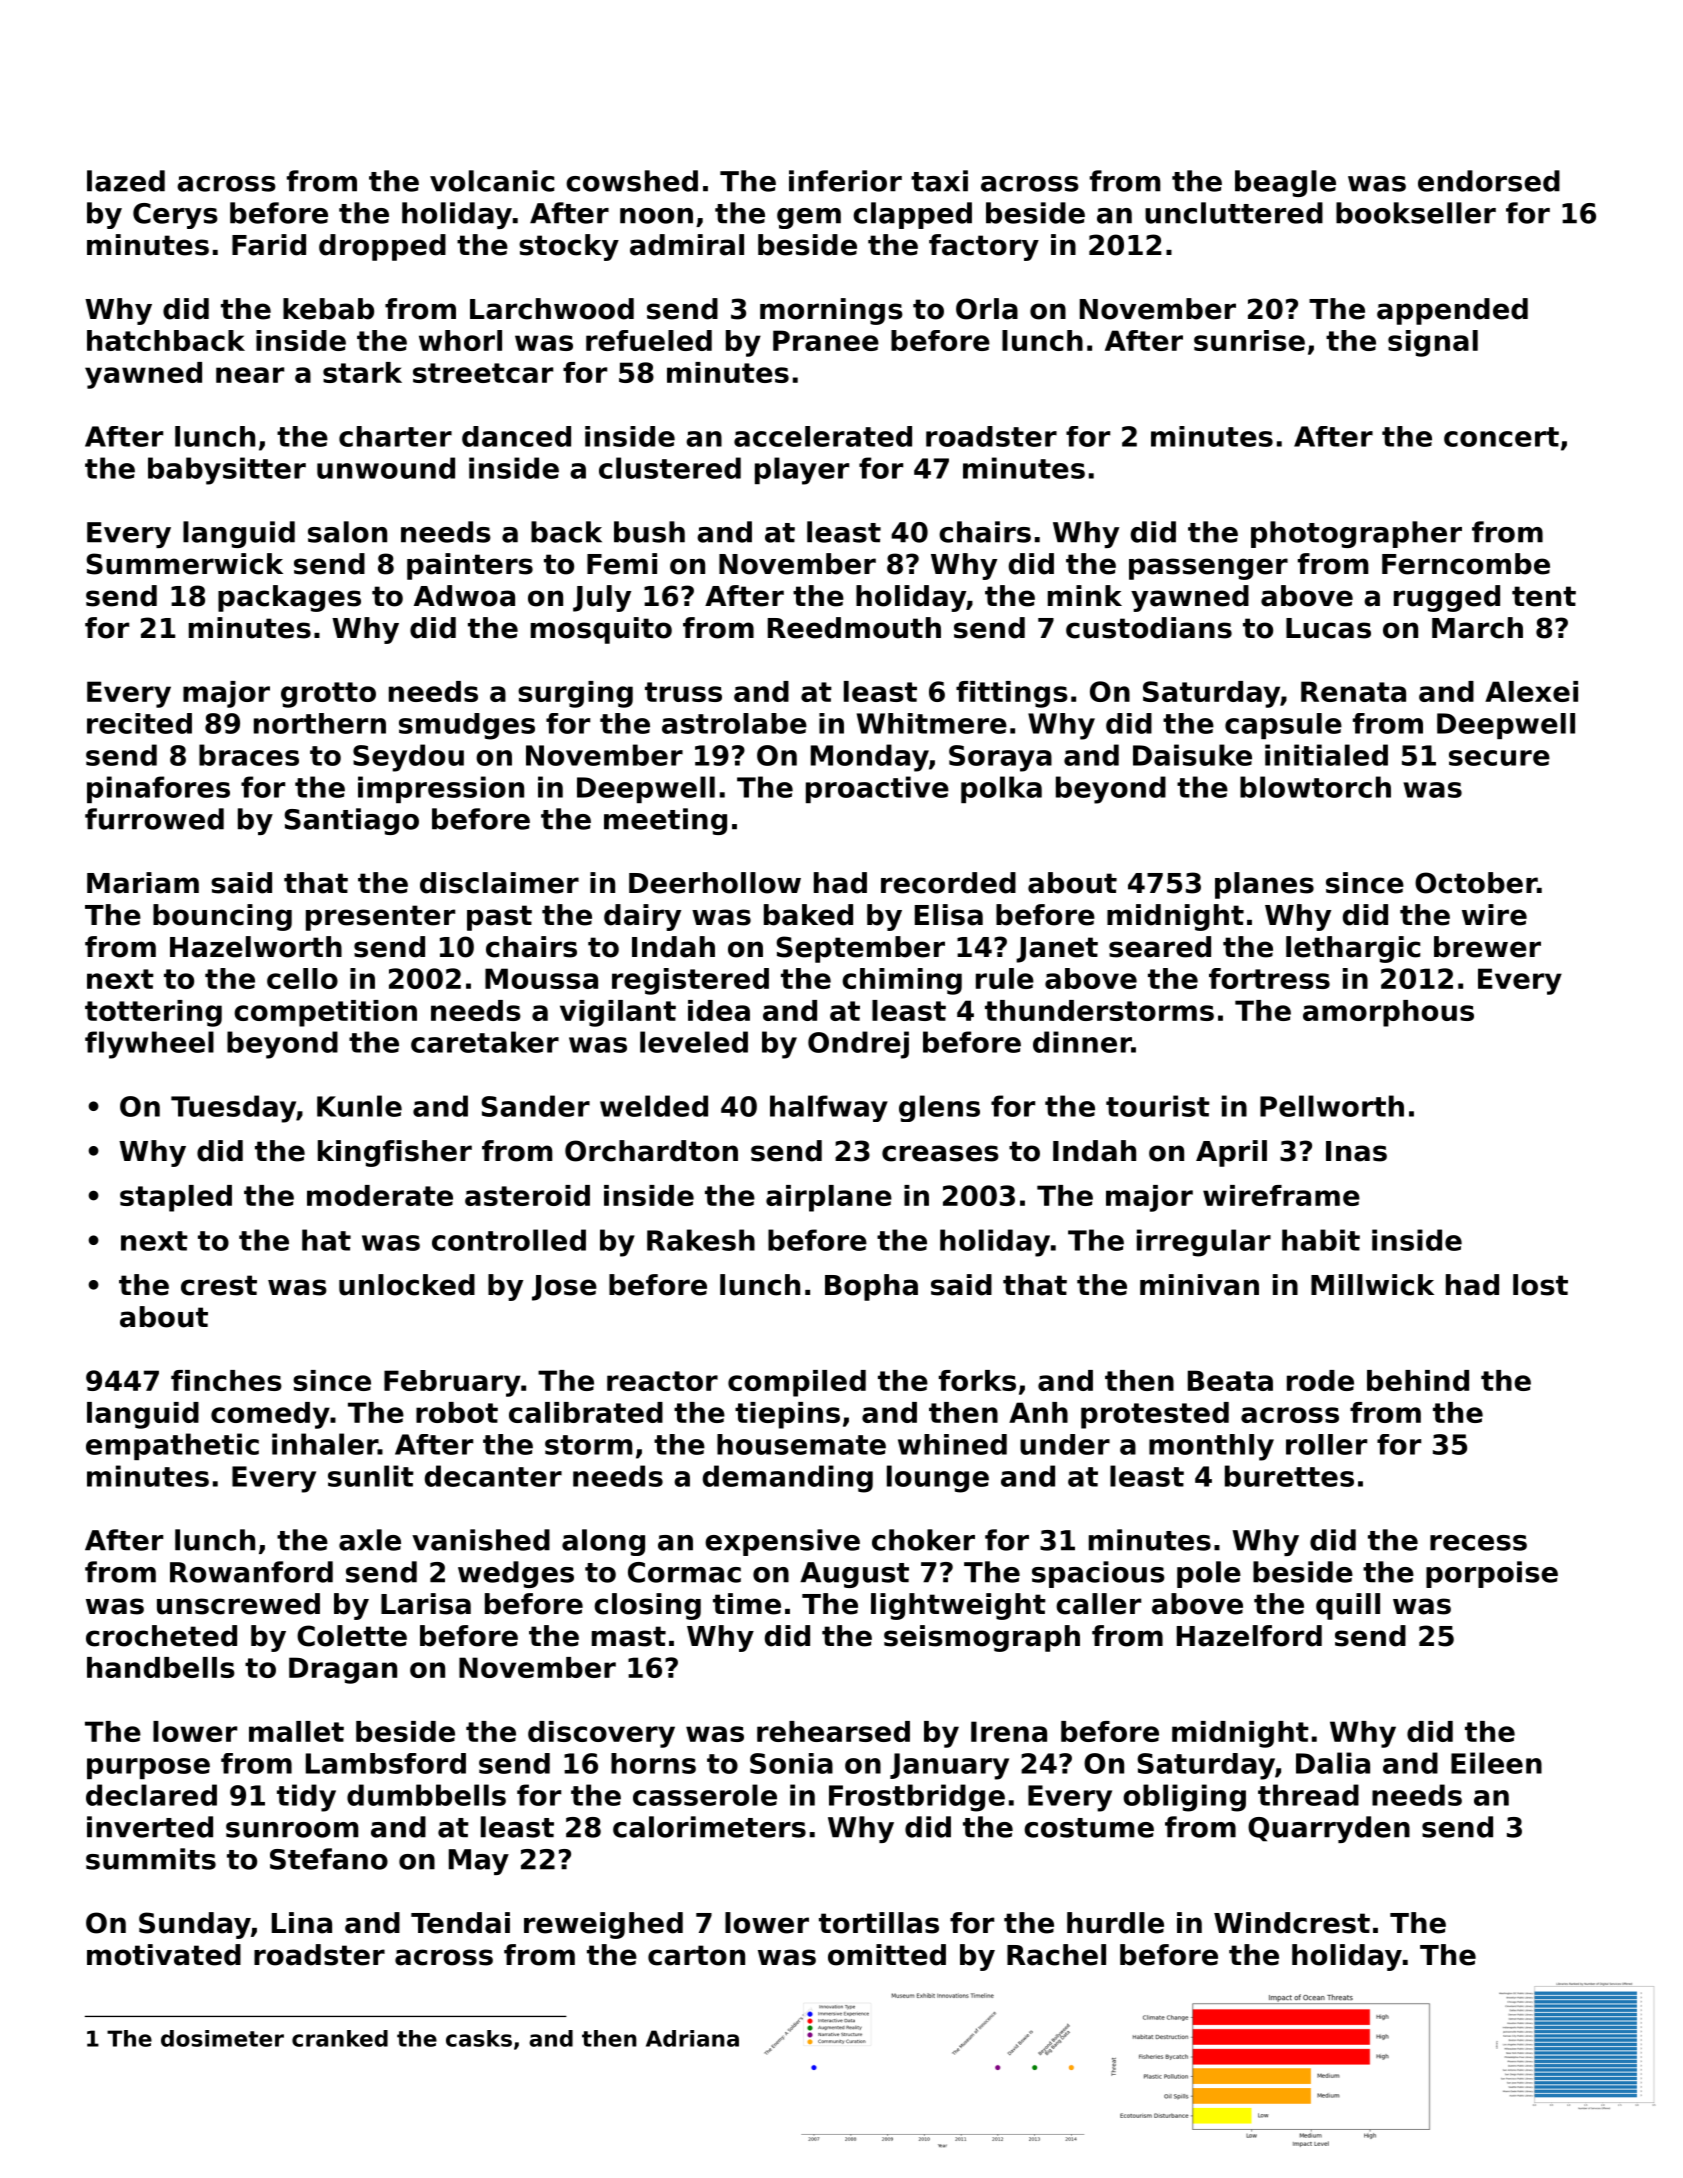 The image size is (1683, 2178). I want to click on Rachel, so click(1056, 1955).
